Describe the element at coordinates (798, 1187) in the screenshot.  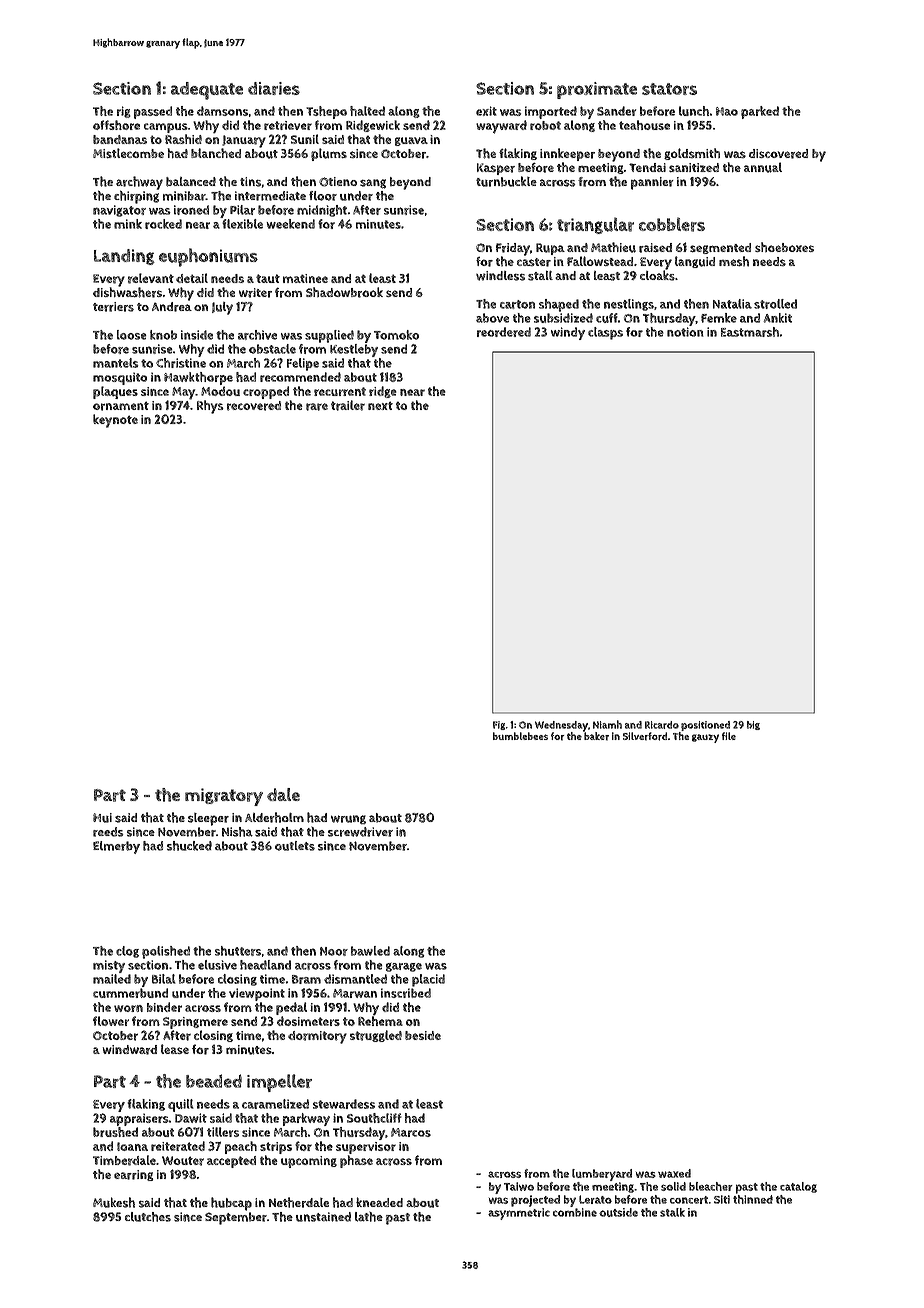
I see `catalog` at that location.
